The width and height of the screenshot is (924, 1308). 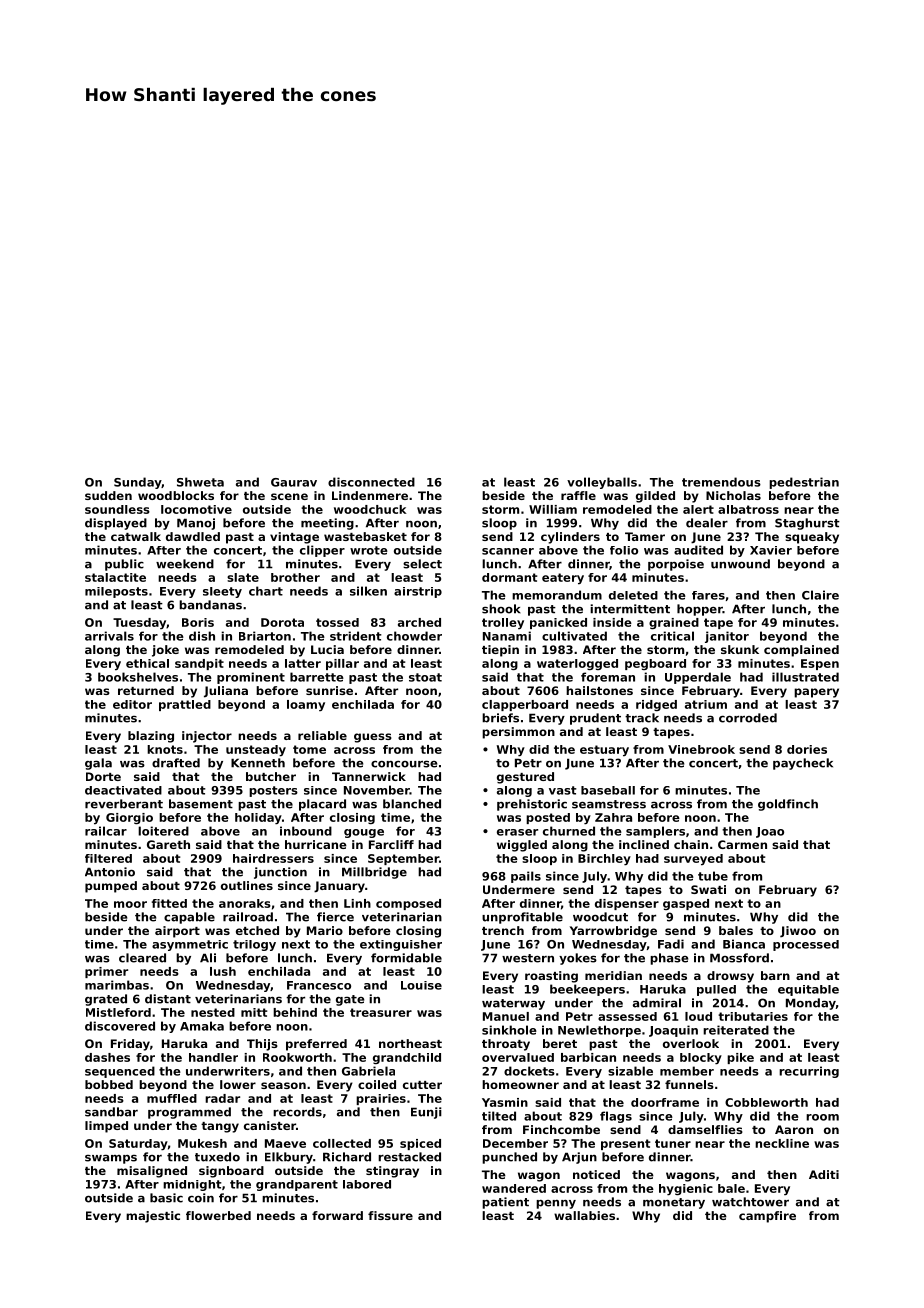 What do you see at coordinates (721, 482) in the screenshot?
I see `tremendous` at bounding box center [721, 482].
